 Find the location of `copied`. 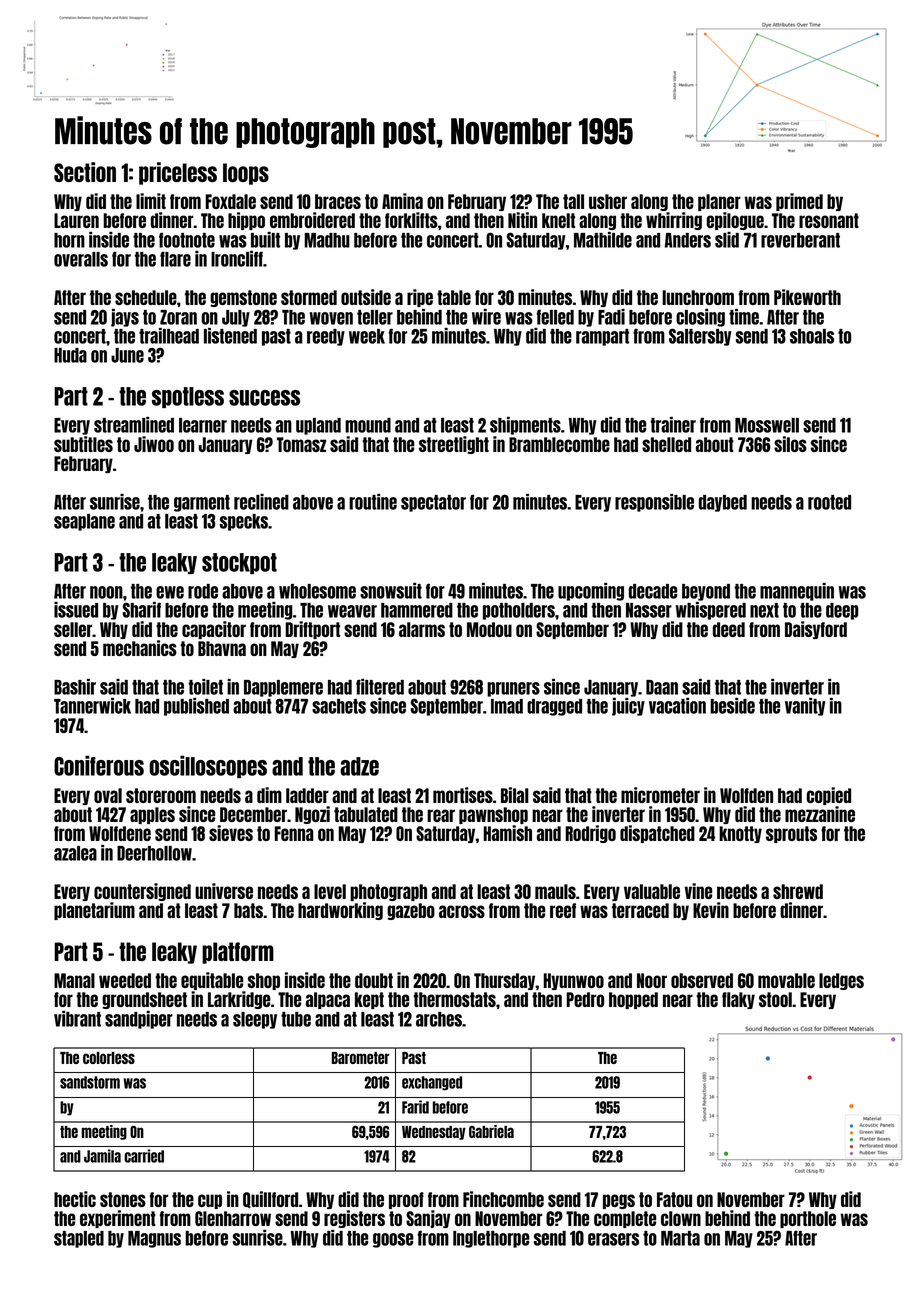

copied is located at coordinates (829, 796).
